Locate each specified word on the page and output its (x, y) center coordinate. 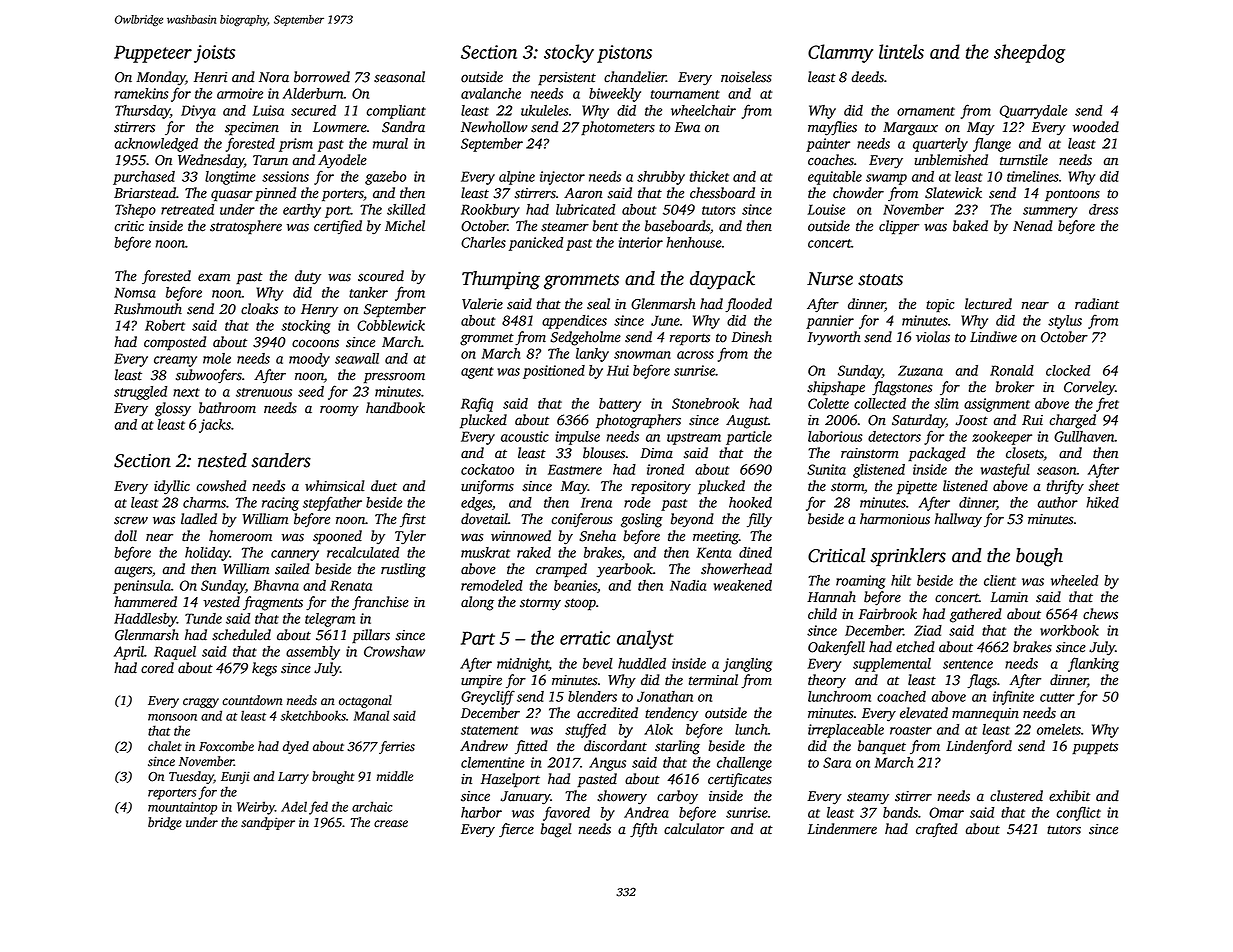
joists (214, 54)
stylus (1065, 322)
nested (222, 460)
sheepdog (1029, 53)
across (695, 355)
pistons (624, 54)
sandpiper (268, 823)
